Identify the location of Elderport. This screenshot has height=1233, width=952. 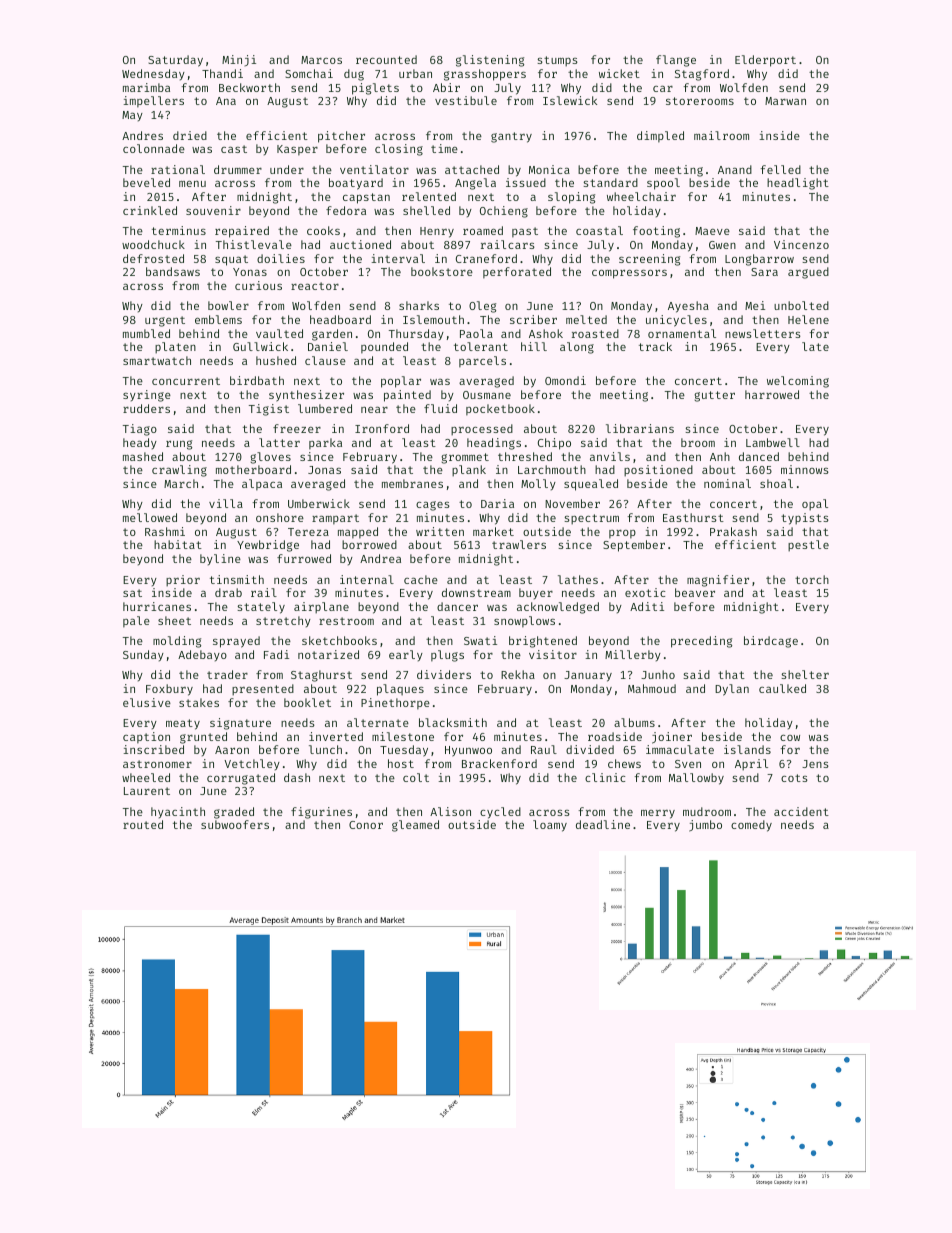
(765, 61).
